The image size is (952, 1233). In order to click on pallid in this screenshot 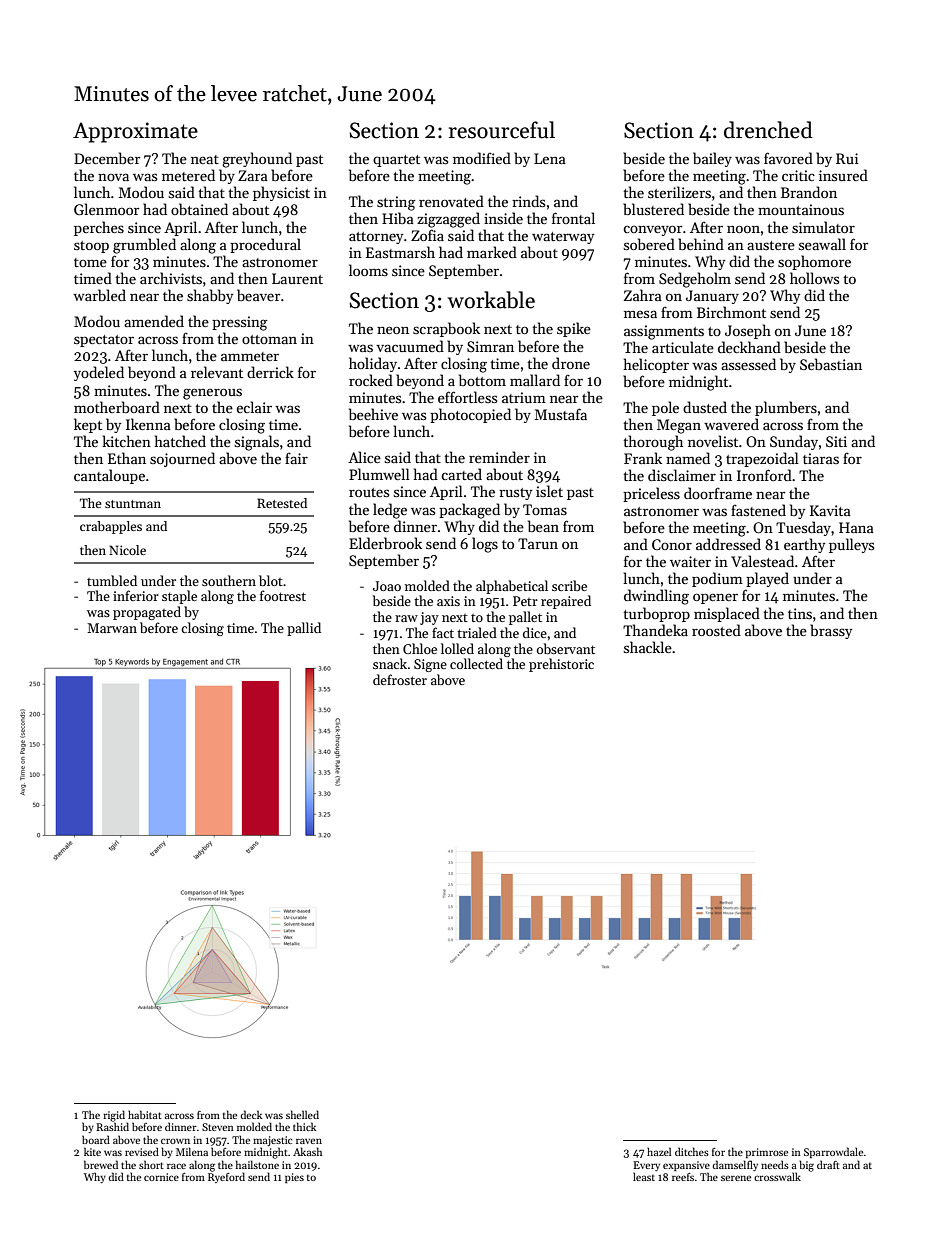, I will do `click(304, 629)`.
